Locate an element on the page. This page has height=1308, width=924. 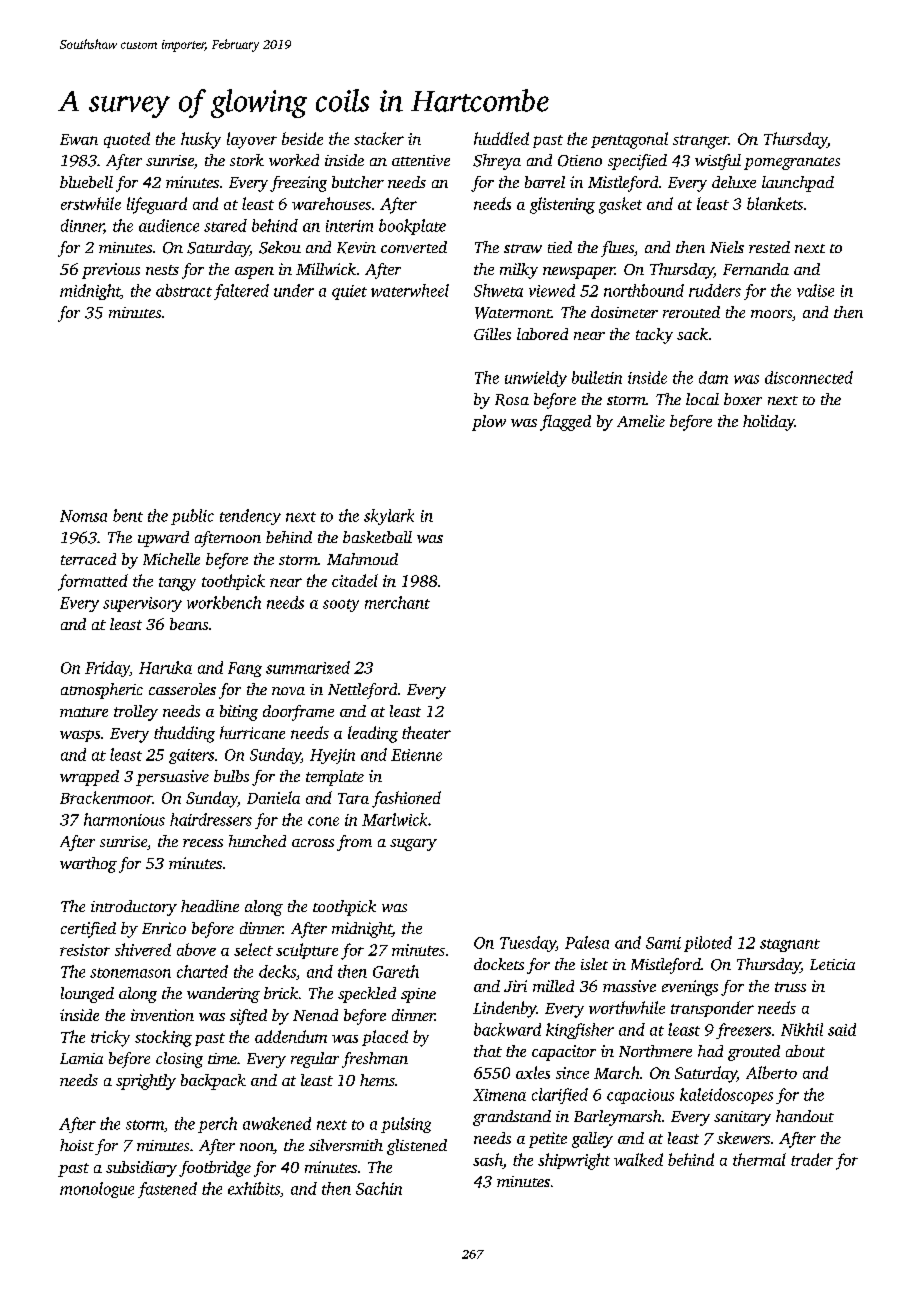
merchant is located at coordinates (397, 602).
